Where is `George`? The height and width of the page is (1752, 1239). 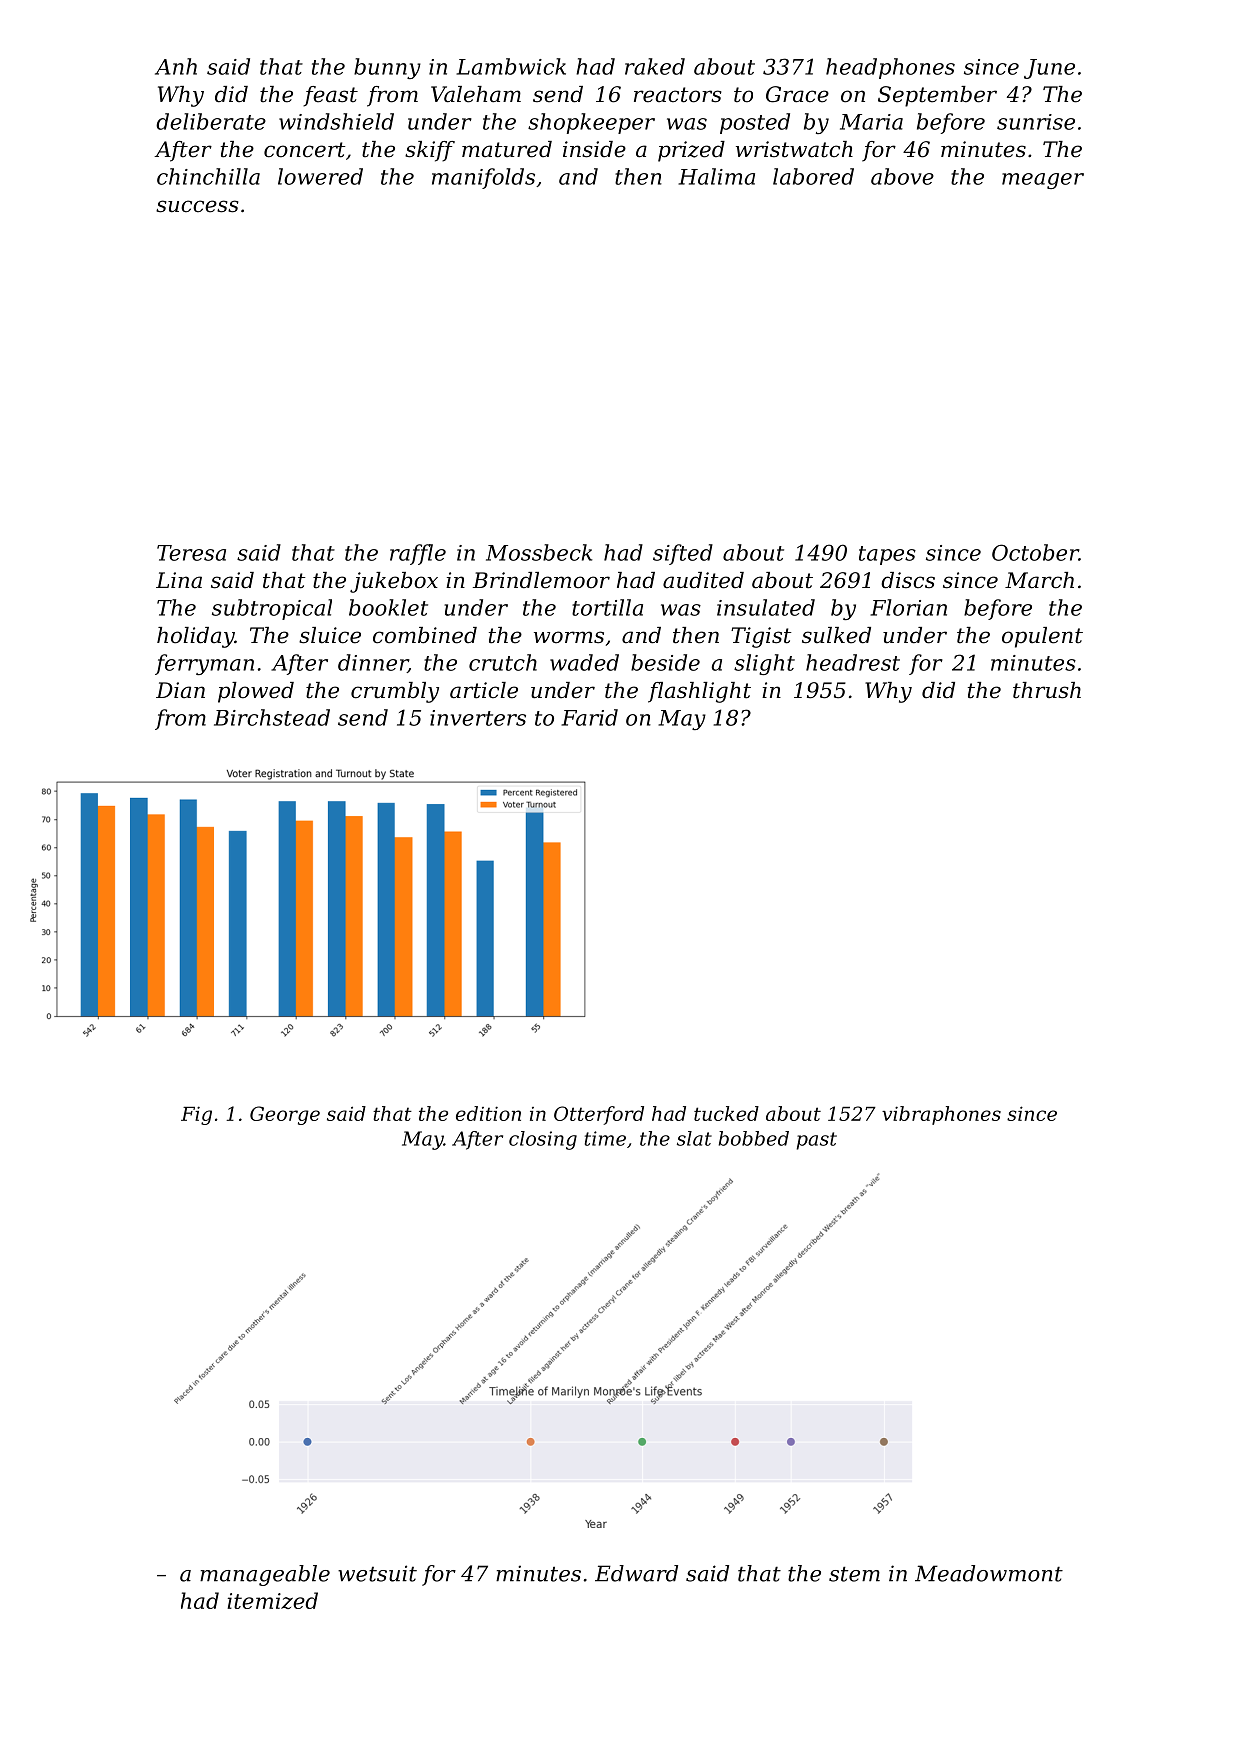 George is located at coordinates (285, 1115).
